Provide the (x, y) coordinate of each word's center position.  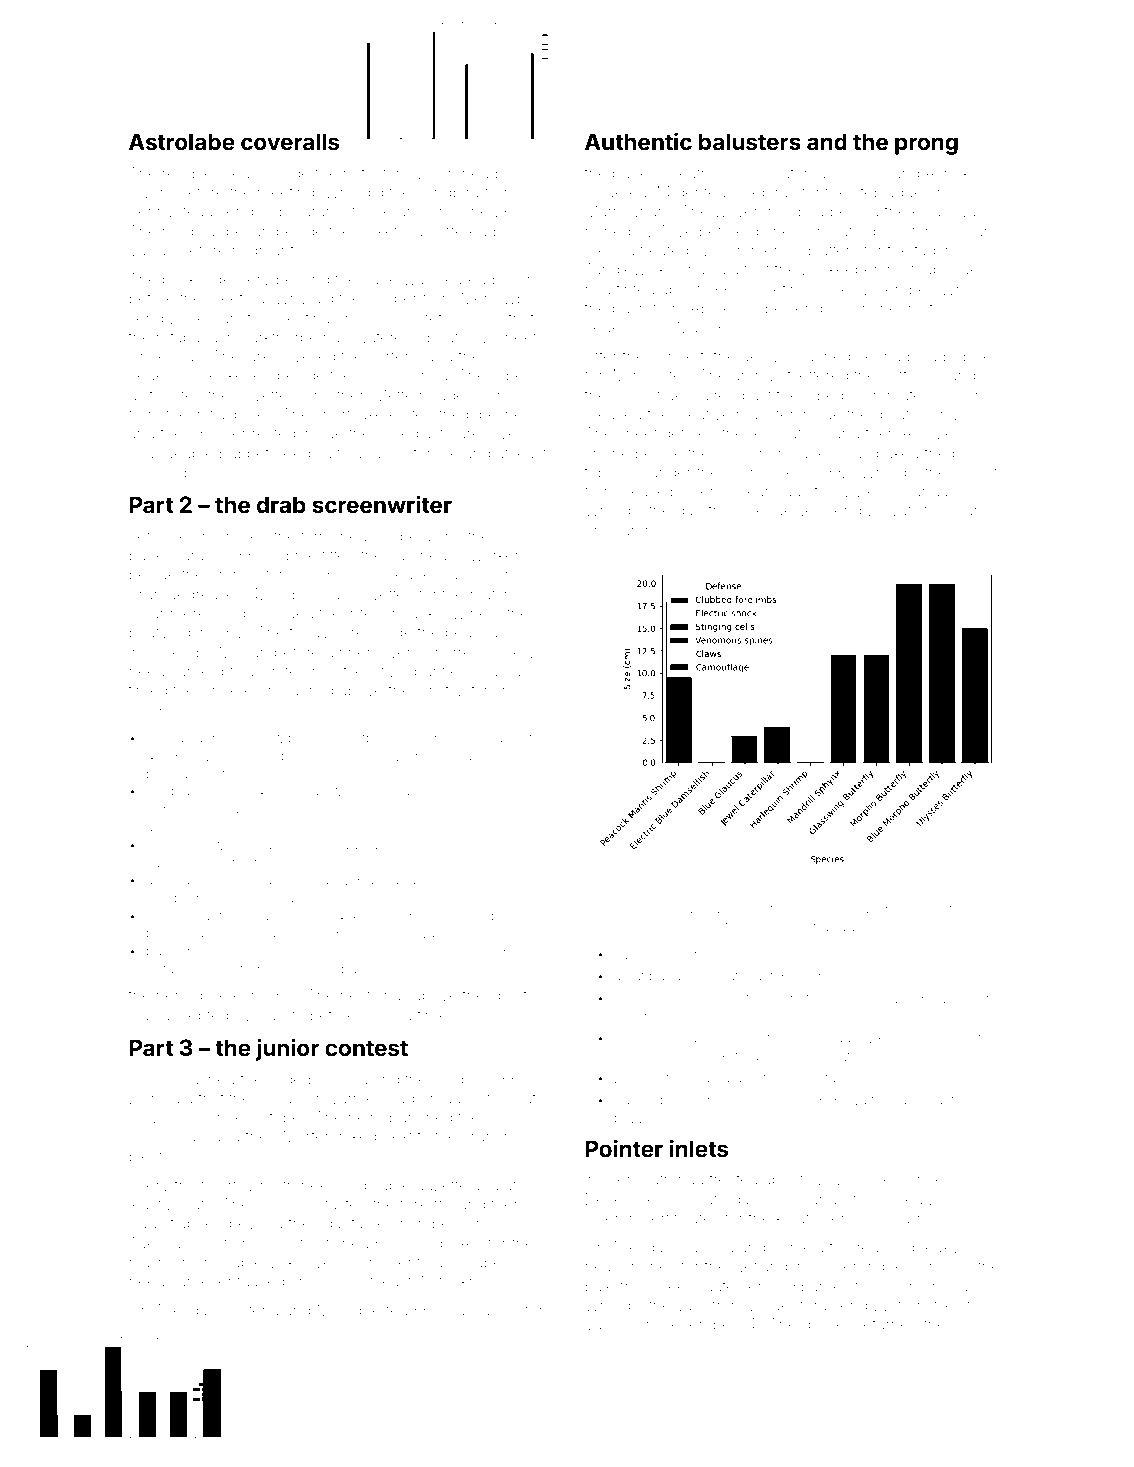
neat (355, 995)
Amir (884, 975)
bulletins (777, 289)
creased (613, 415)
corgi (450, 1081)
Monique (349, 1311)
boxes (461, 1243)
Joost (641, 395)
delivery (242, 281)
